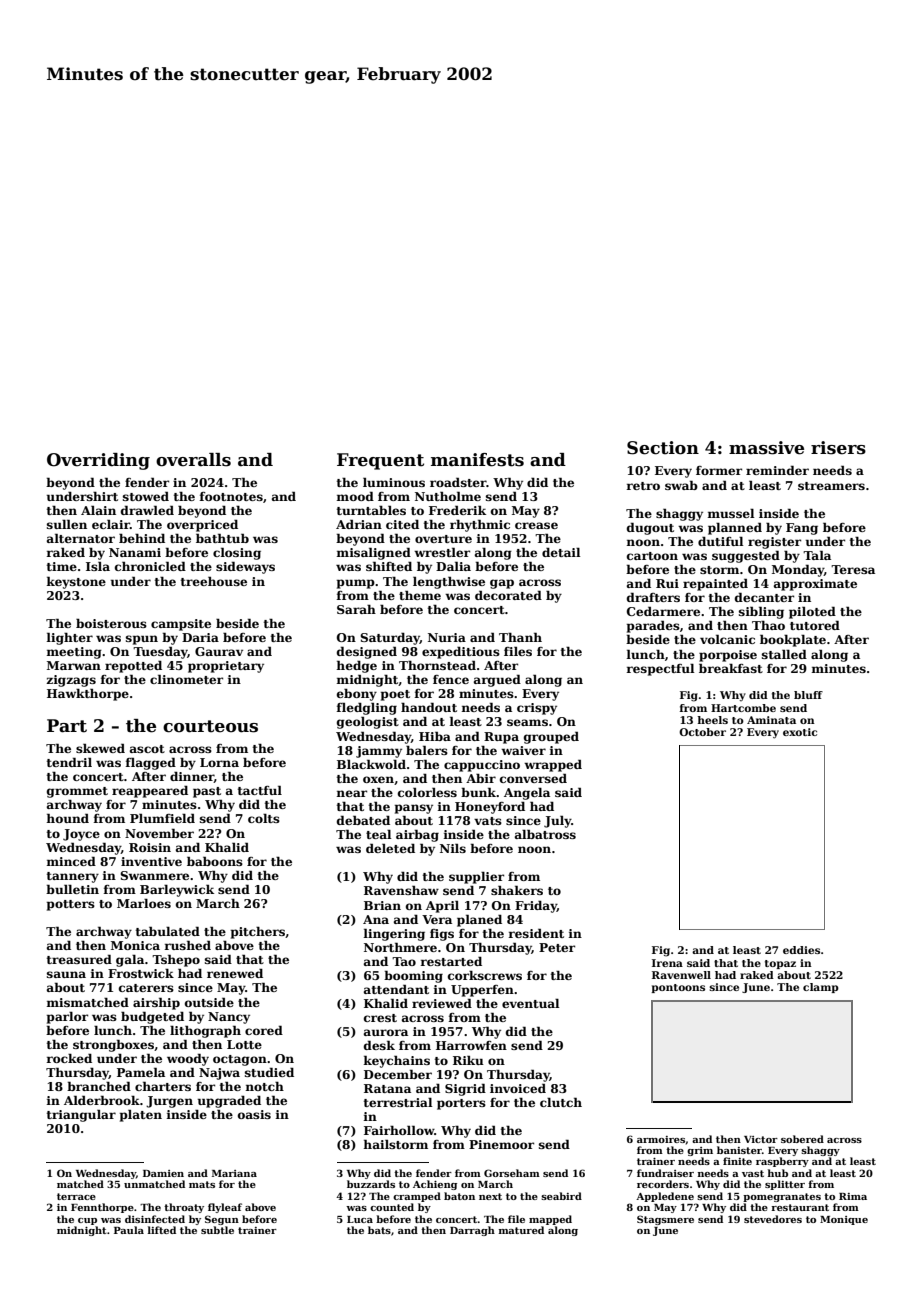 This screenshot has height=1308, width=924. What do you see at coordinates (181, 625) in the screenshot?
I see `campsite` at bounding box center [181, 625].
